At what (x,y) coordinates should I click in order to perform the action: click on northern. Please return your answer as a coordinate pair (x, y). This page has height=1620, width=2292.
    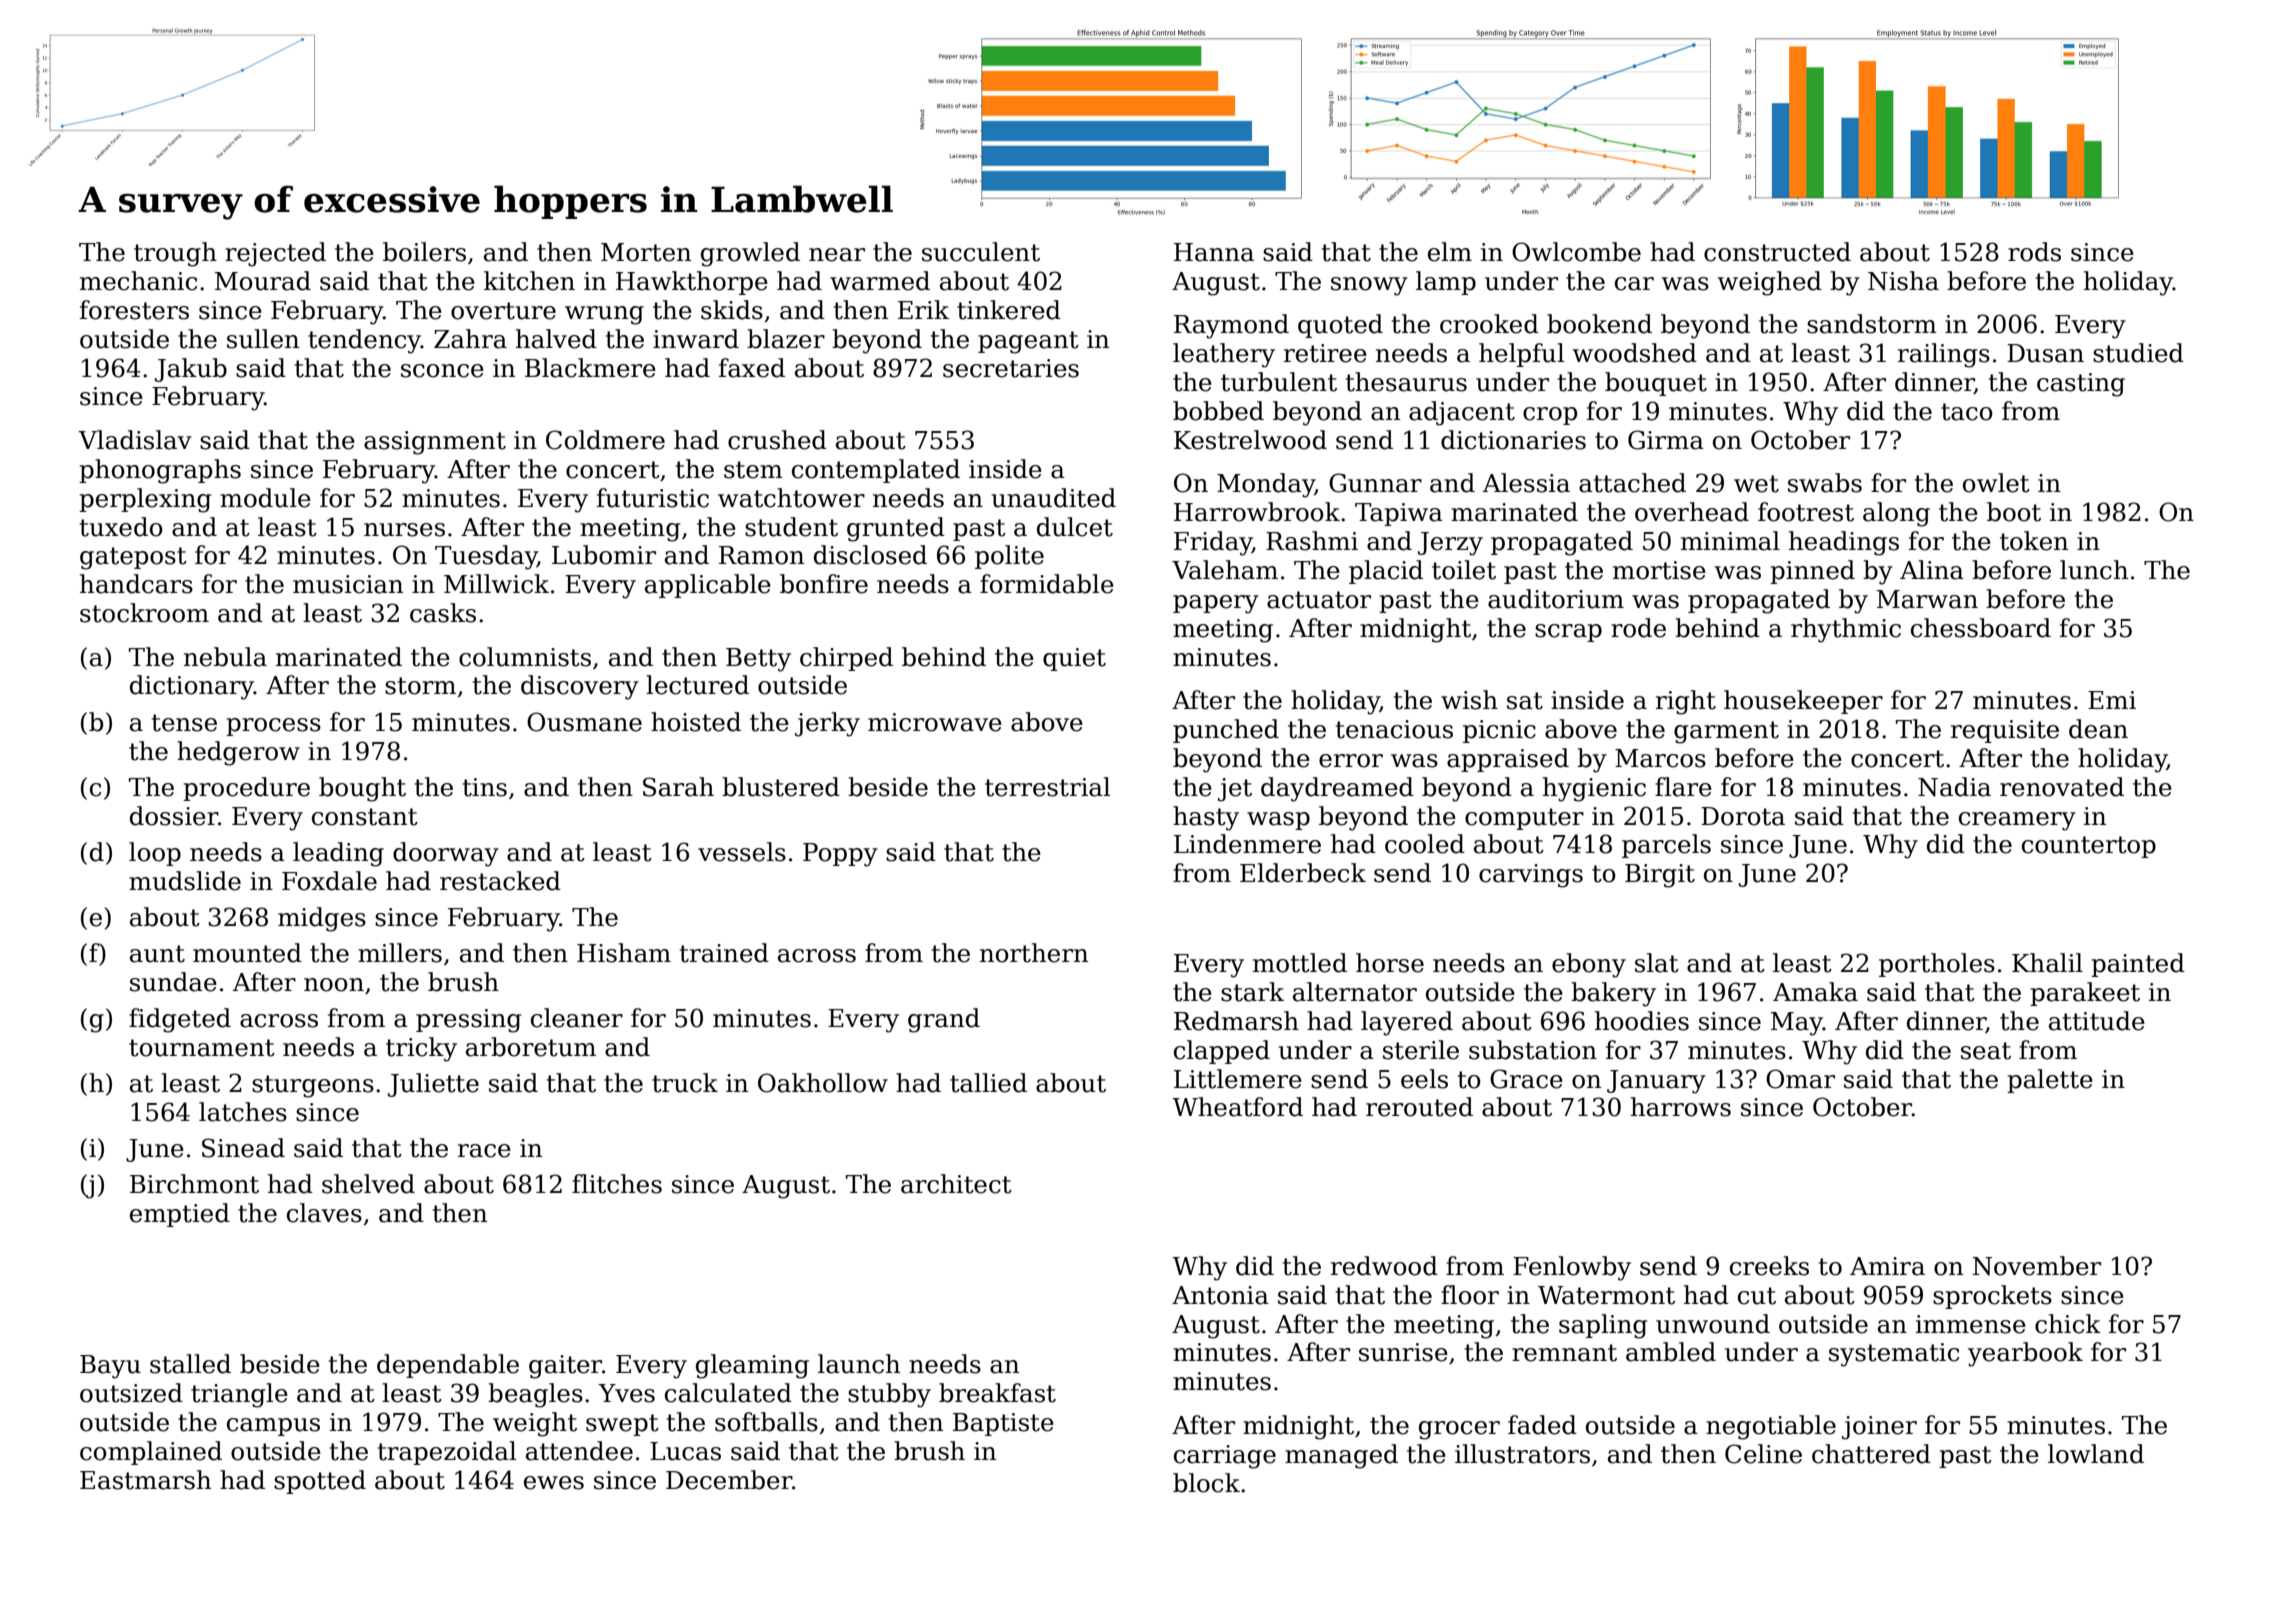
    Looking at the image, I should click on (1034, 953).
